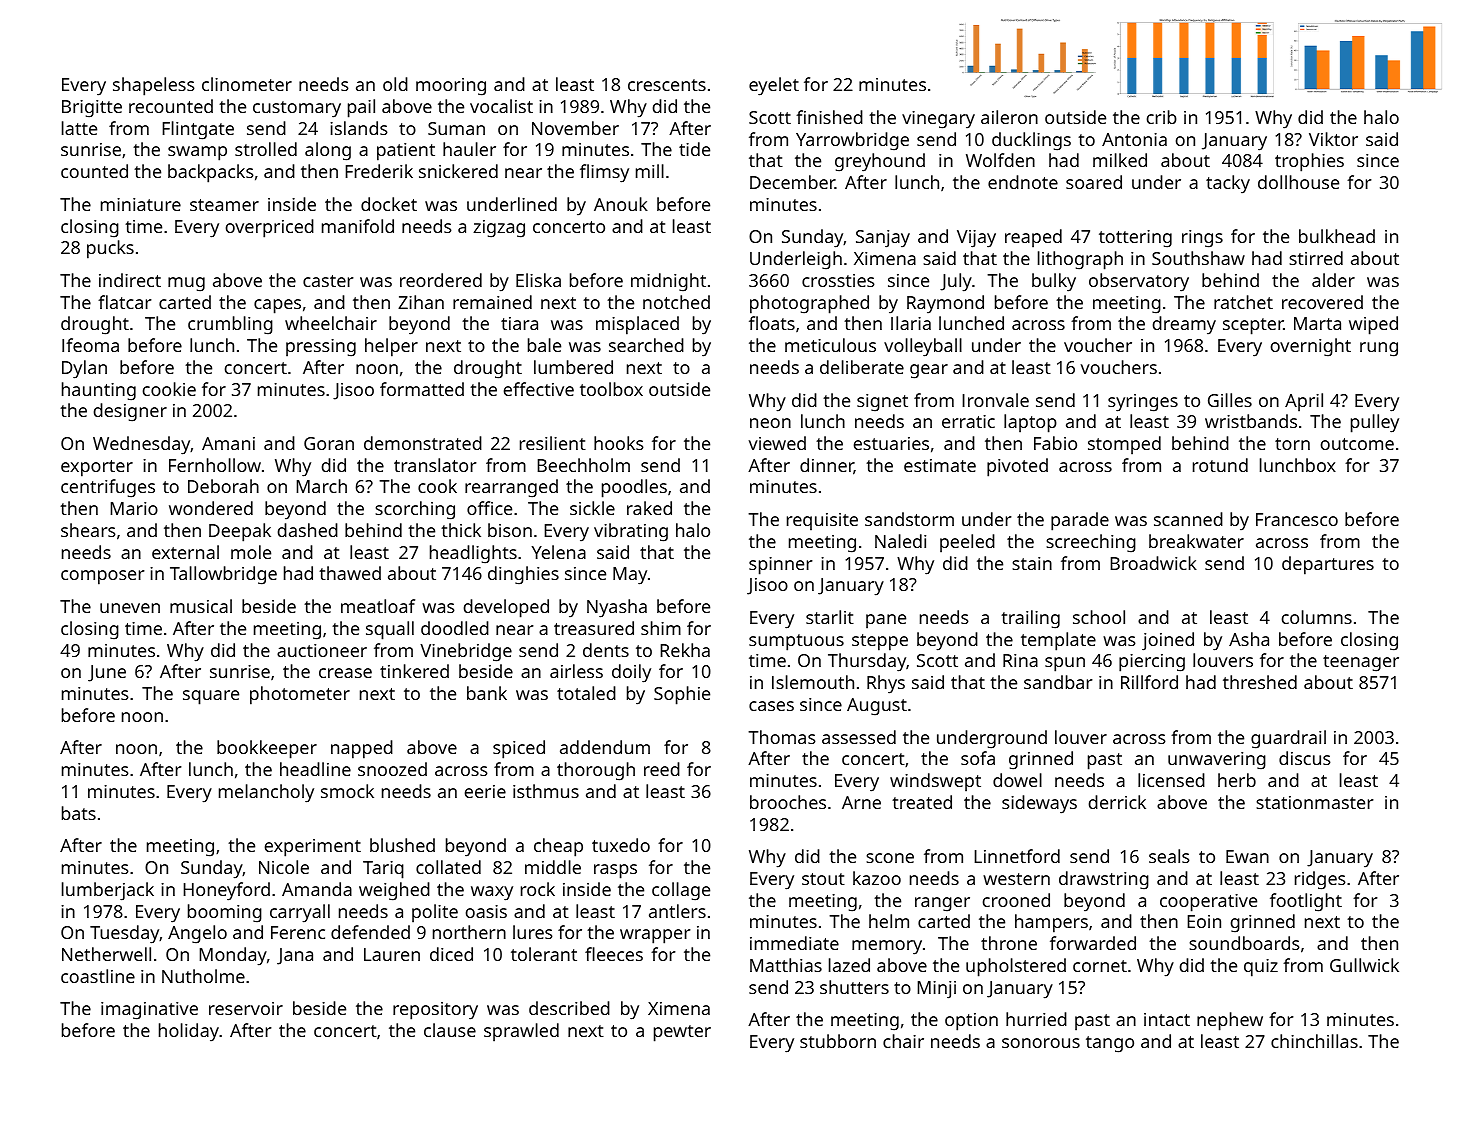  What do you see at coordinates (390, 630) in the image?
I see `squall` at bounding box center [390, 630].
